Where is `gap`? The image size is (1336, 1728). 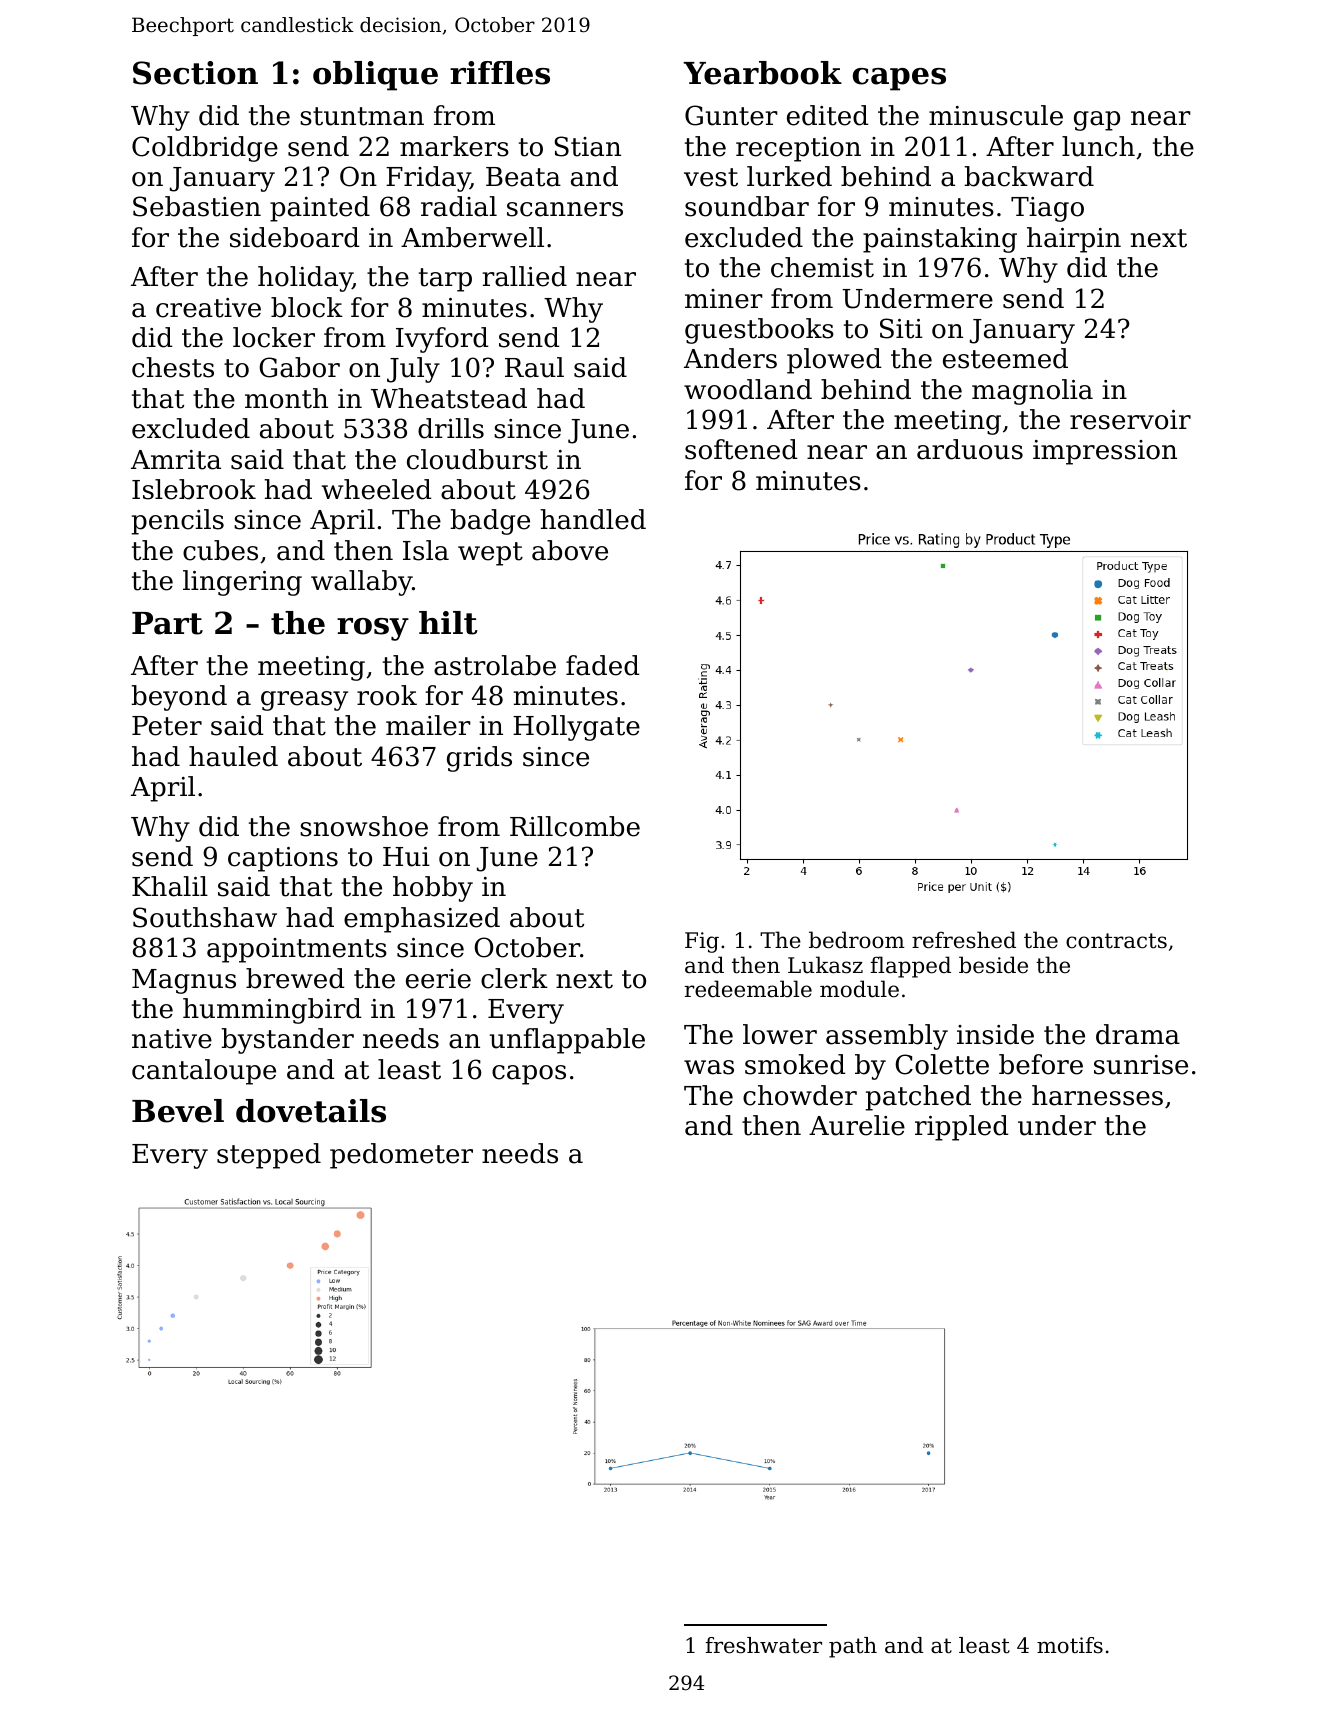
gap is located at coordinates (1097, 121).
